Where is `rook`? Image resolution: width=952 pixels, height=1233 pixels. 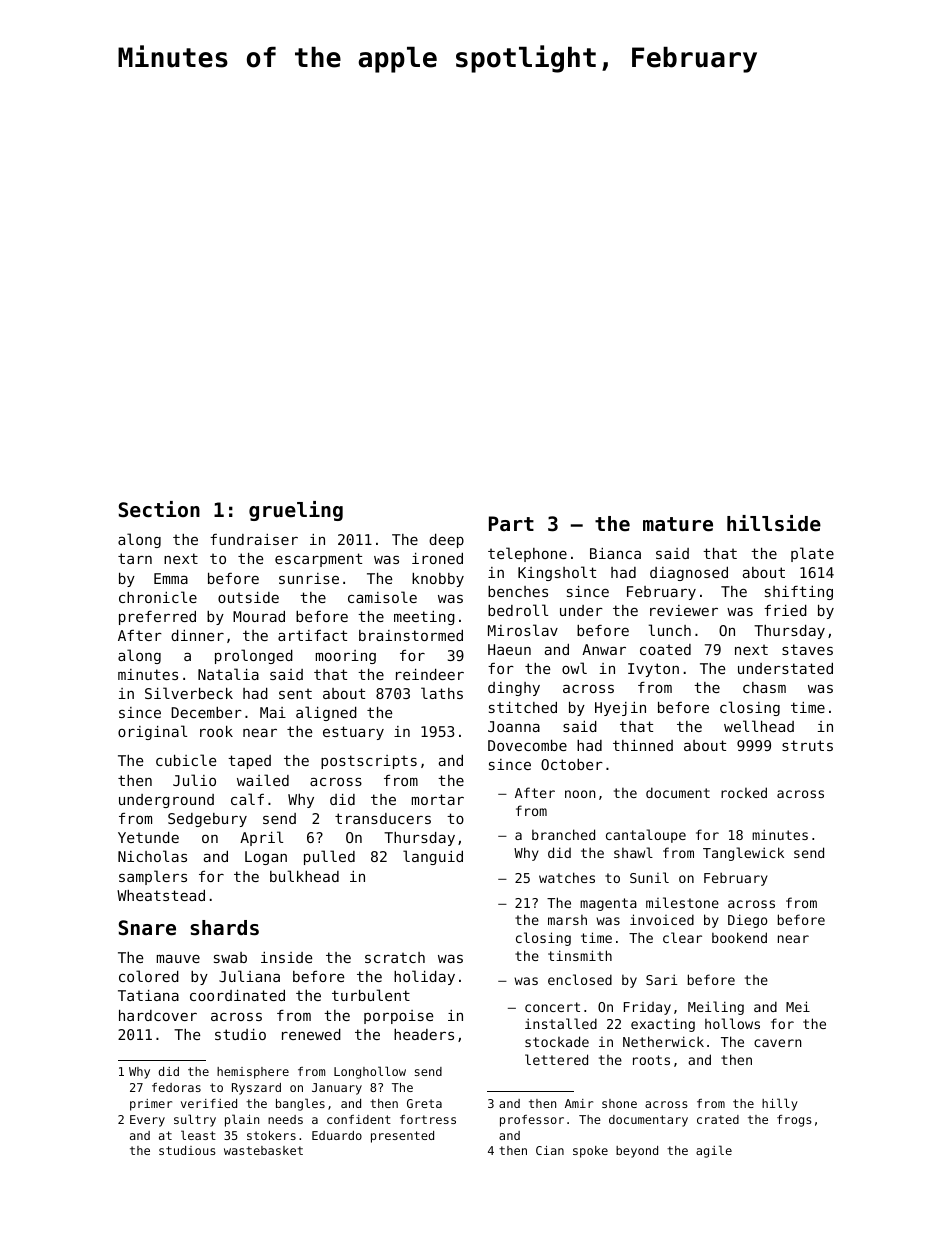 rook is located at coordinates (216, 731).
